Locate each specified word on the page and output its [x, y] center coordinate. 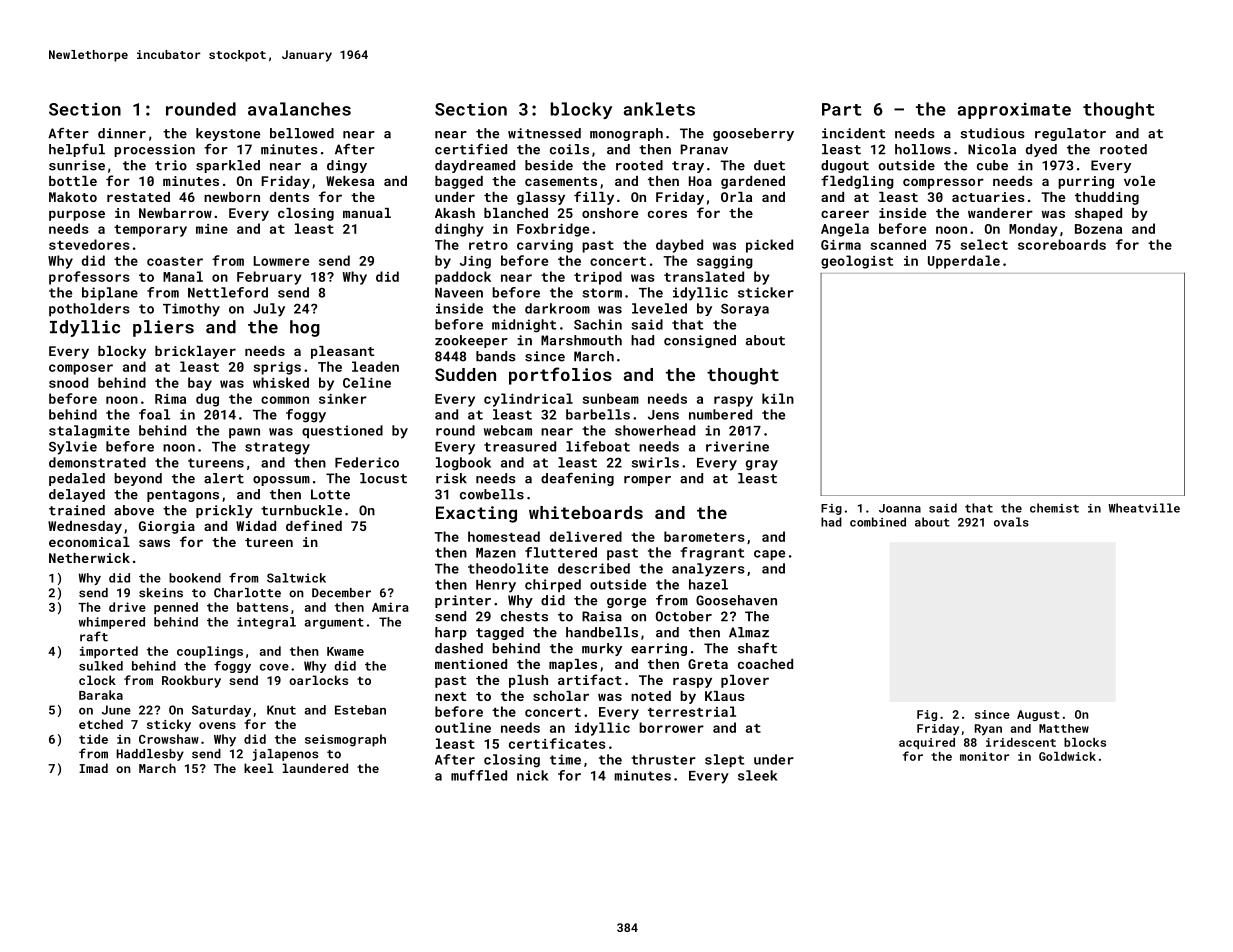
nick [533, 775]
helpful [77, 150]
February [269, 278]
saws [154, 543]
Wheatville [1144, 508]
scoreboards [1062, 244]
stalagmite [89, 432]
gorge [626, 603]
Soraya [745, 309]
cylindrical [528, 400]
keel [259, 768]
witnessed [544, 133]
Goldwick [1067, 756]
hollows [923, 149]
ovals [1011, 522]
